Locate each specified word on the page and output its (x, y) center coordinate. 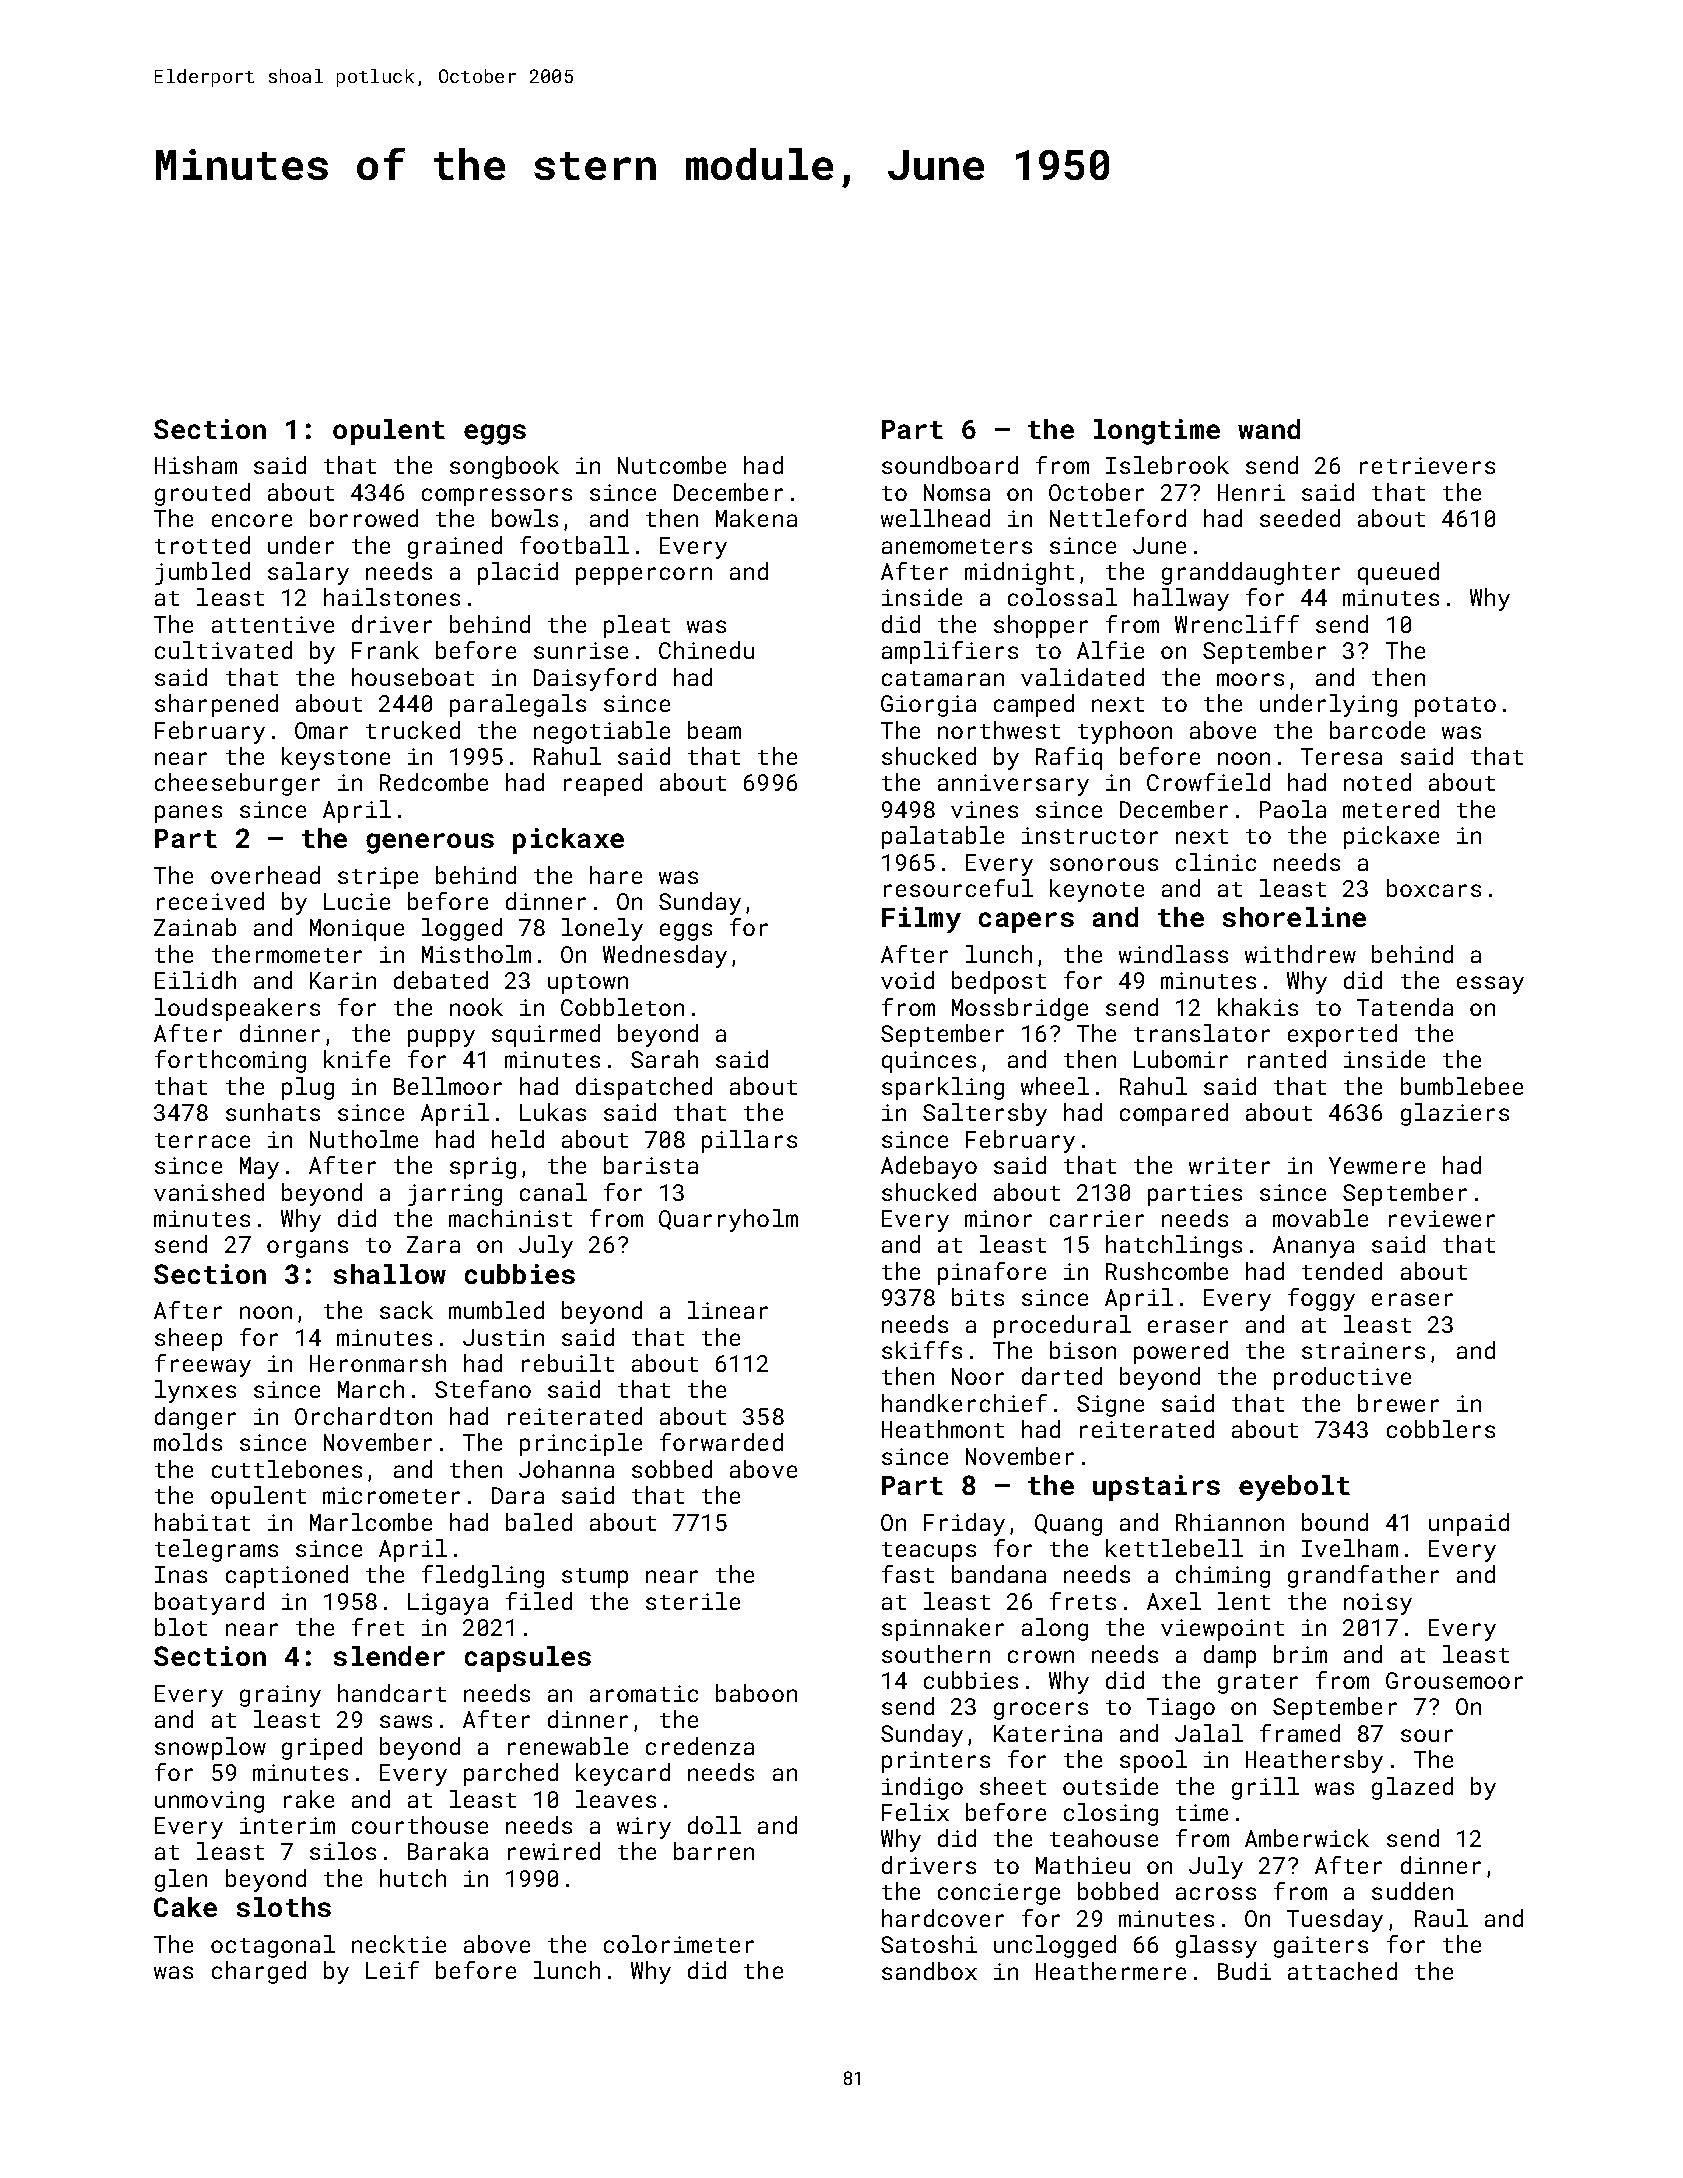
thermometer (287, 954)
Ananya (1313, 1247)
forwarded (721, 1442)
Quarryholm (728, 1220)
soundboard (950, 465)
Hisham (196, 465)
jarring (455, 1195)
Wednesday (665, 956)
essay (1490, 985)
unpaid (1469, 1524)
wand (1269, 429)
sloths (284, 1907)
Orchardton (363, 1416)
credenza (700, 1746)
